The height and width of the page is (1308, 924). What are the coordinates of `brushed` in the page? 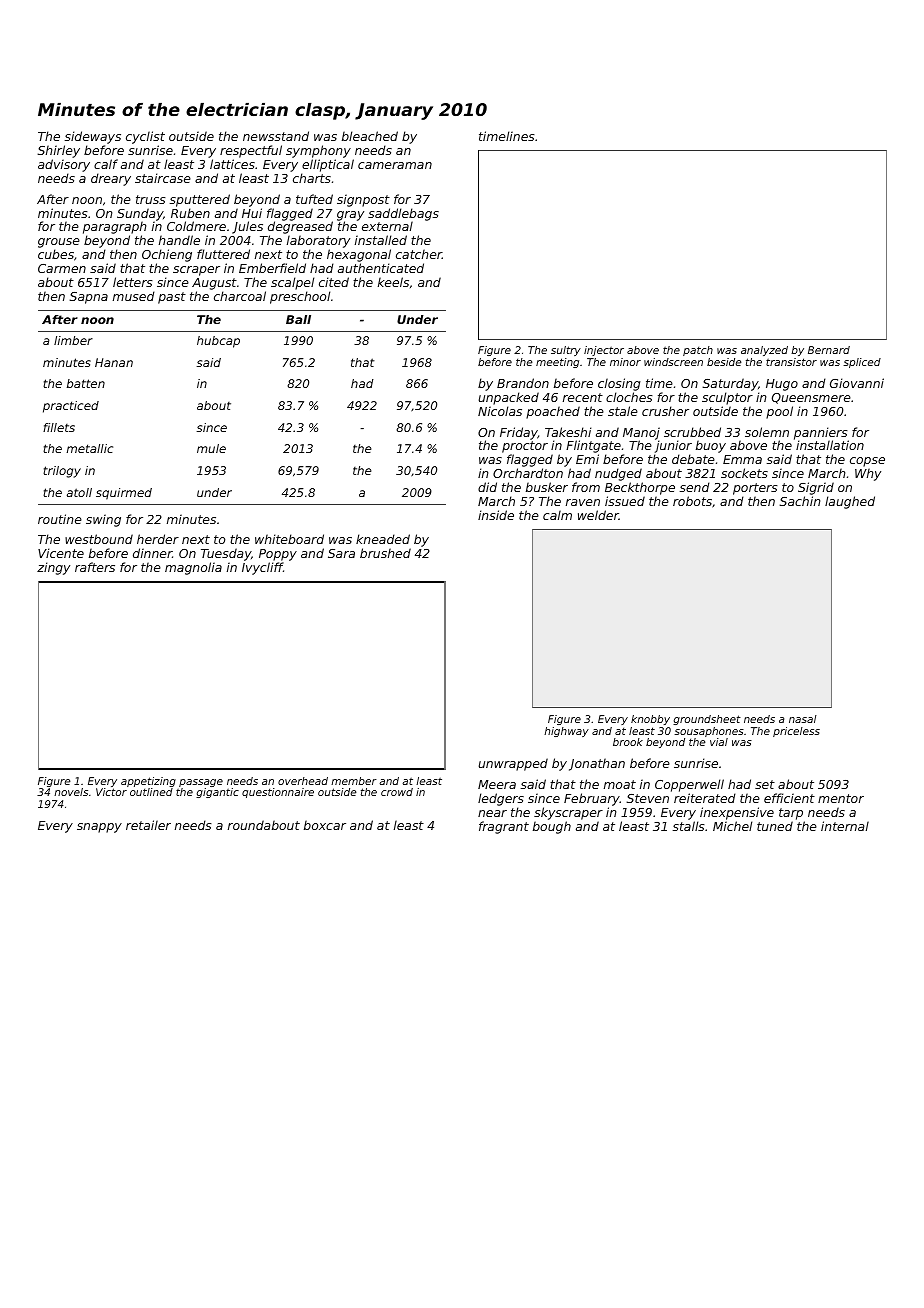 It's located at (385, 553).
